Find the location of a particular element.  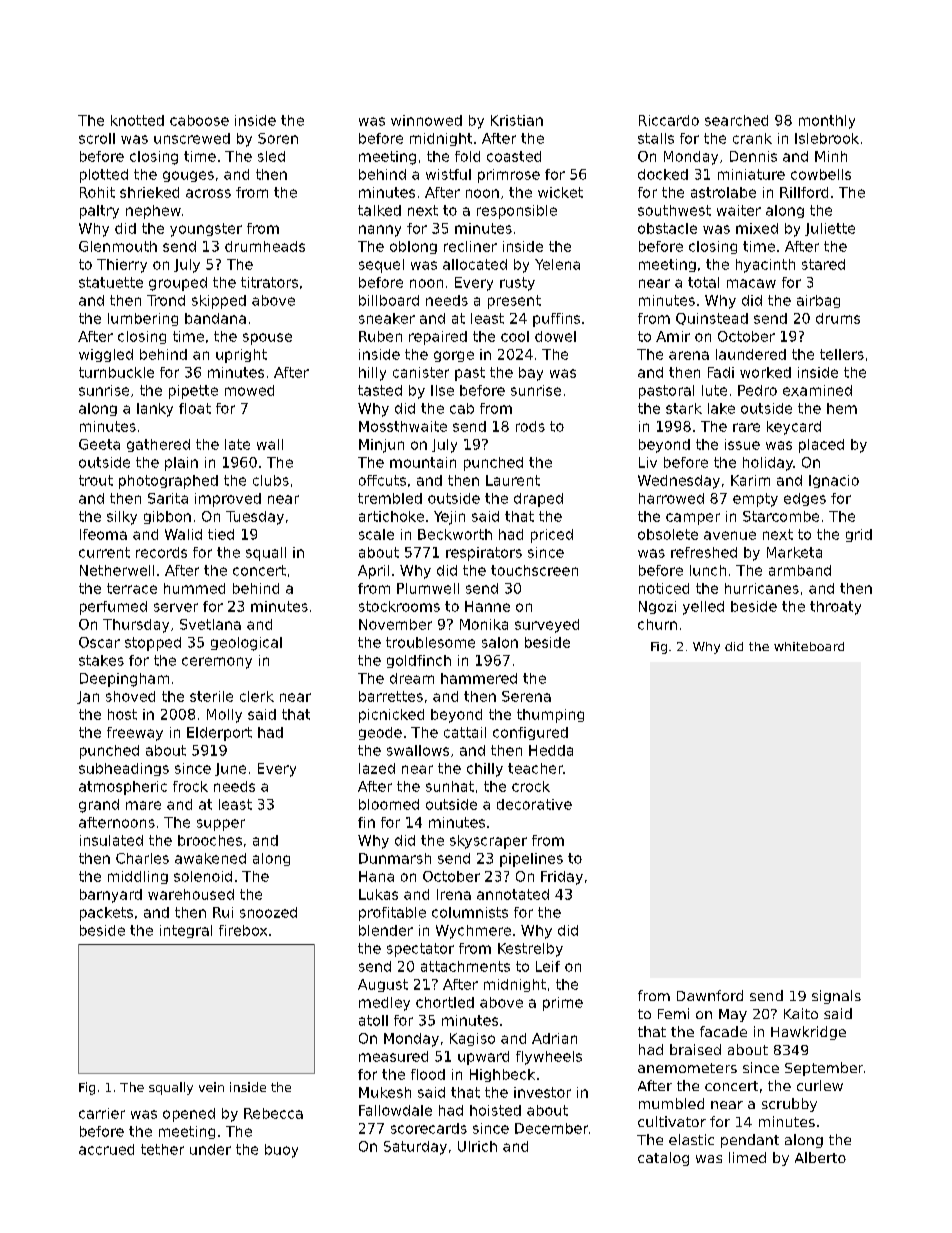

bandana is located at coordinates (215, 318).
